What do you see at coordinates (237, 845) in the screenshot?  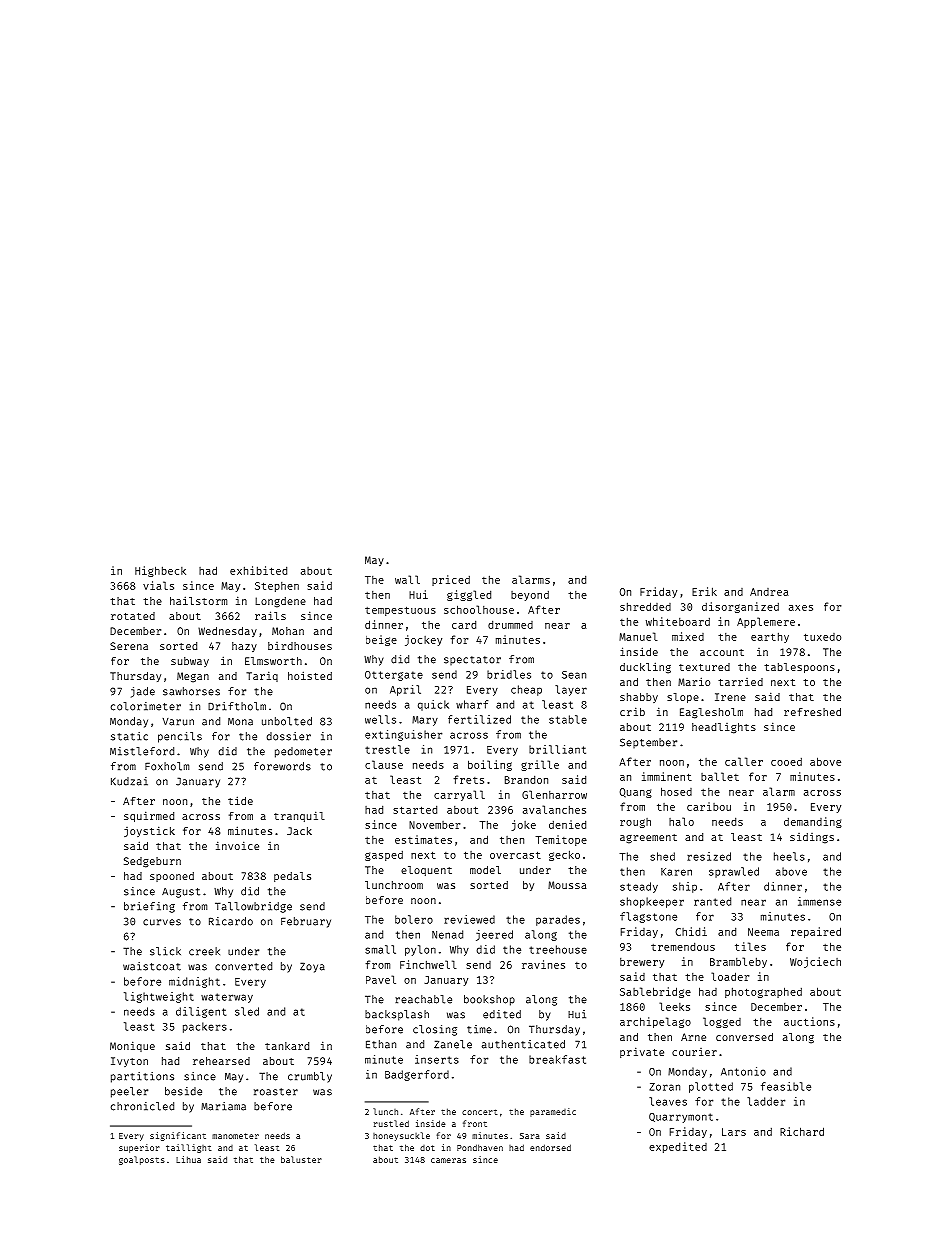 I see `invoice` at bounding box center [237, 845].
